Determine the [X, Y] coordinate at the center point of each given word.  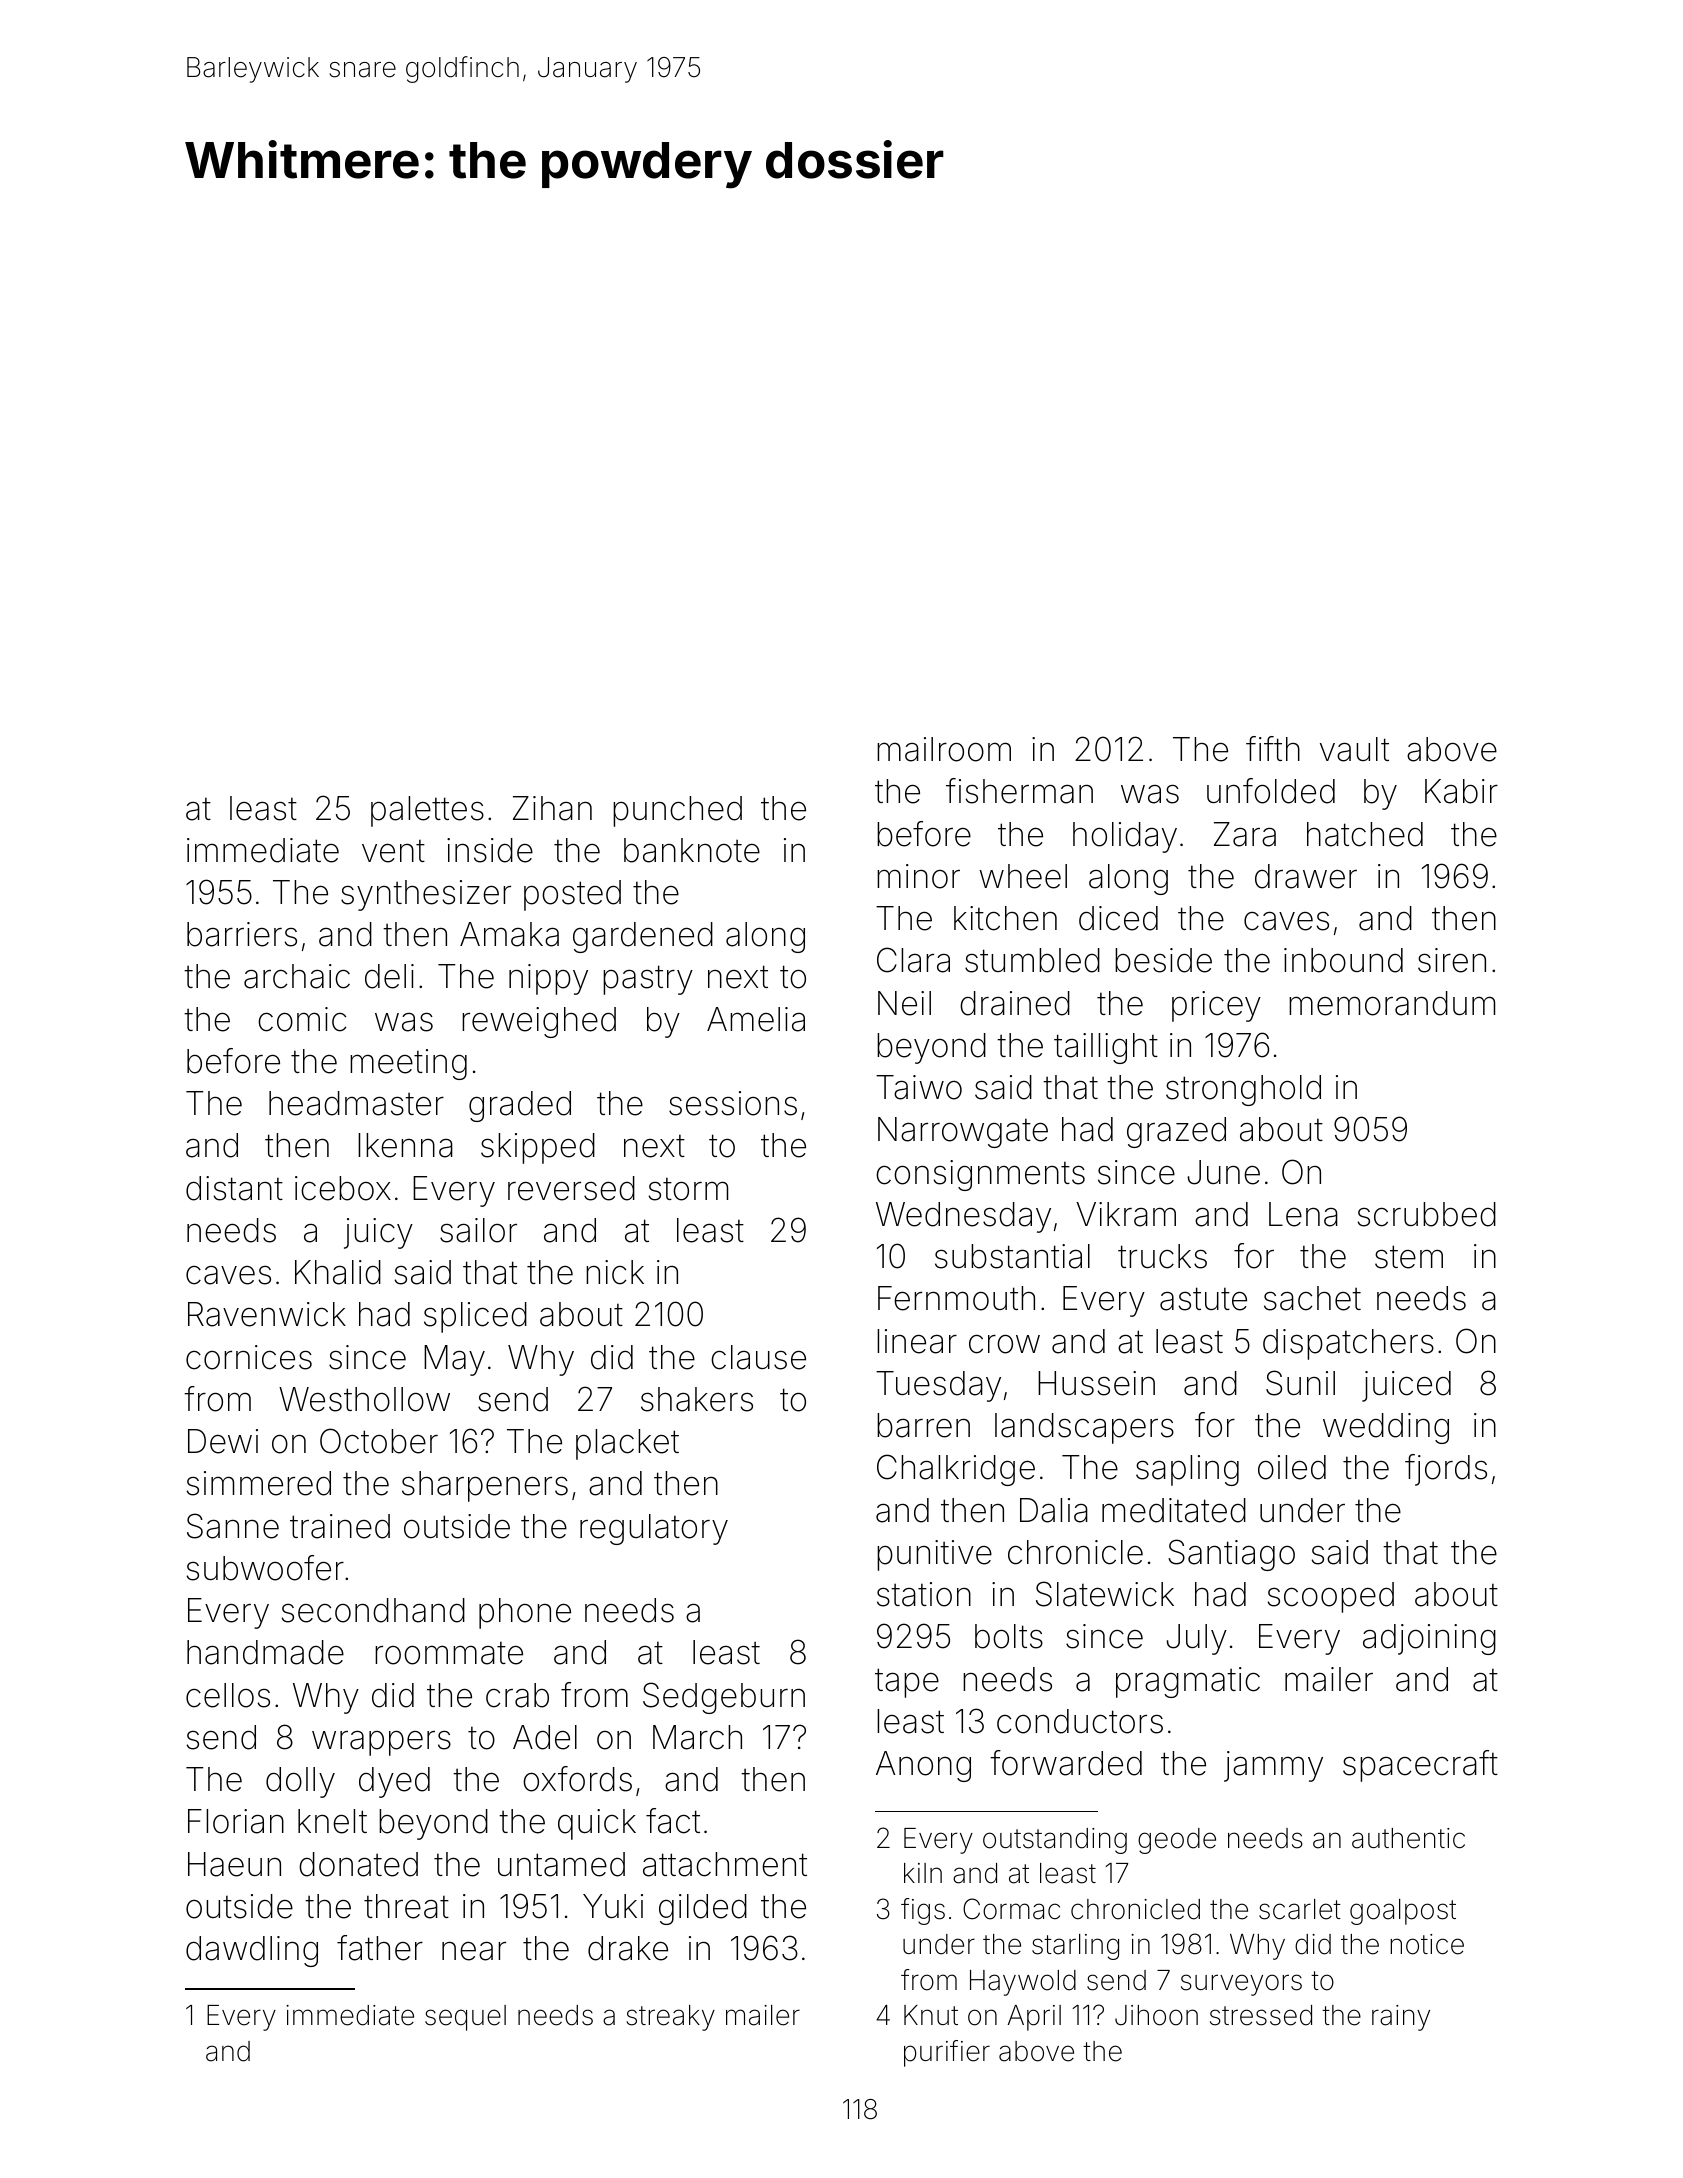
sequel [465, 2018]
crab [517, 1695]
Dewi [223, 1441]
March [697, 1737]
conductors [1080, 1721]
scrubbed [1427, 1214]
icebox [343, 1188]
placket [627, 1444]
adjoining [1429, 1639]
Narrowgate [963, 1132]
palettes [427, 811]
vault [1354, 749]
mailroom [944, 749]
